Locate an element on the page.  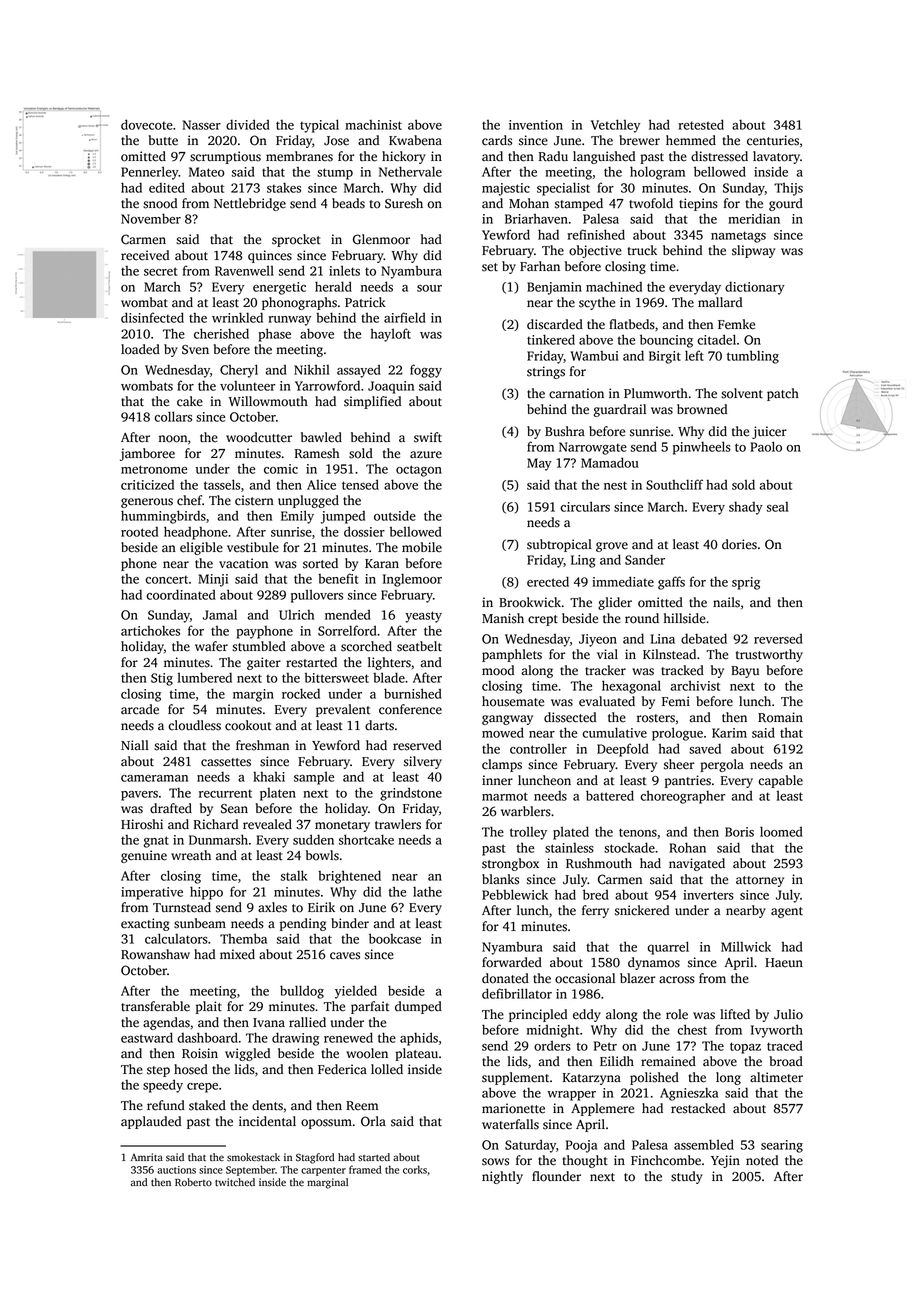
gaiter is located at coordinates (264, 663).
